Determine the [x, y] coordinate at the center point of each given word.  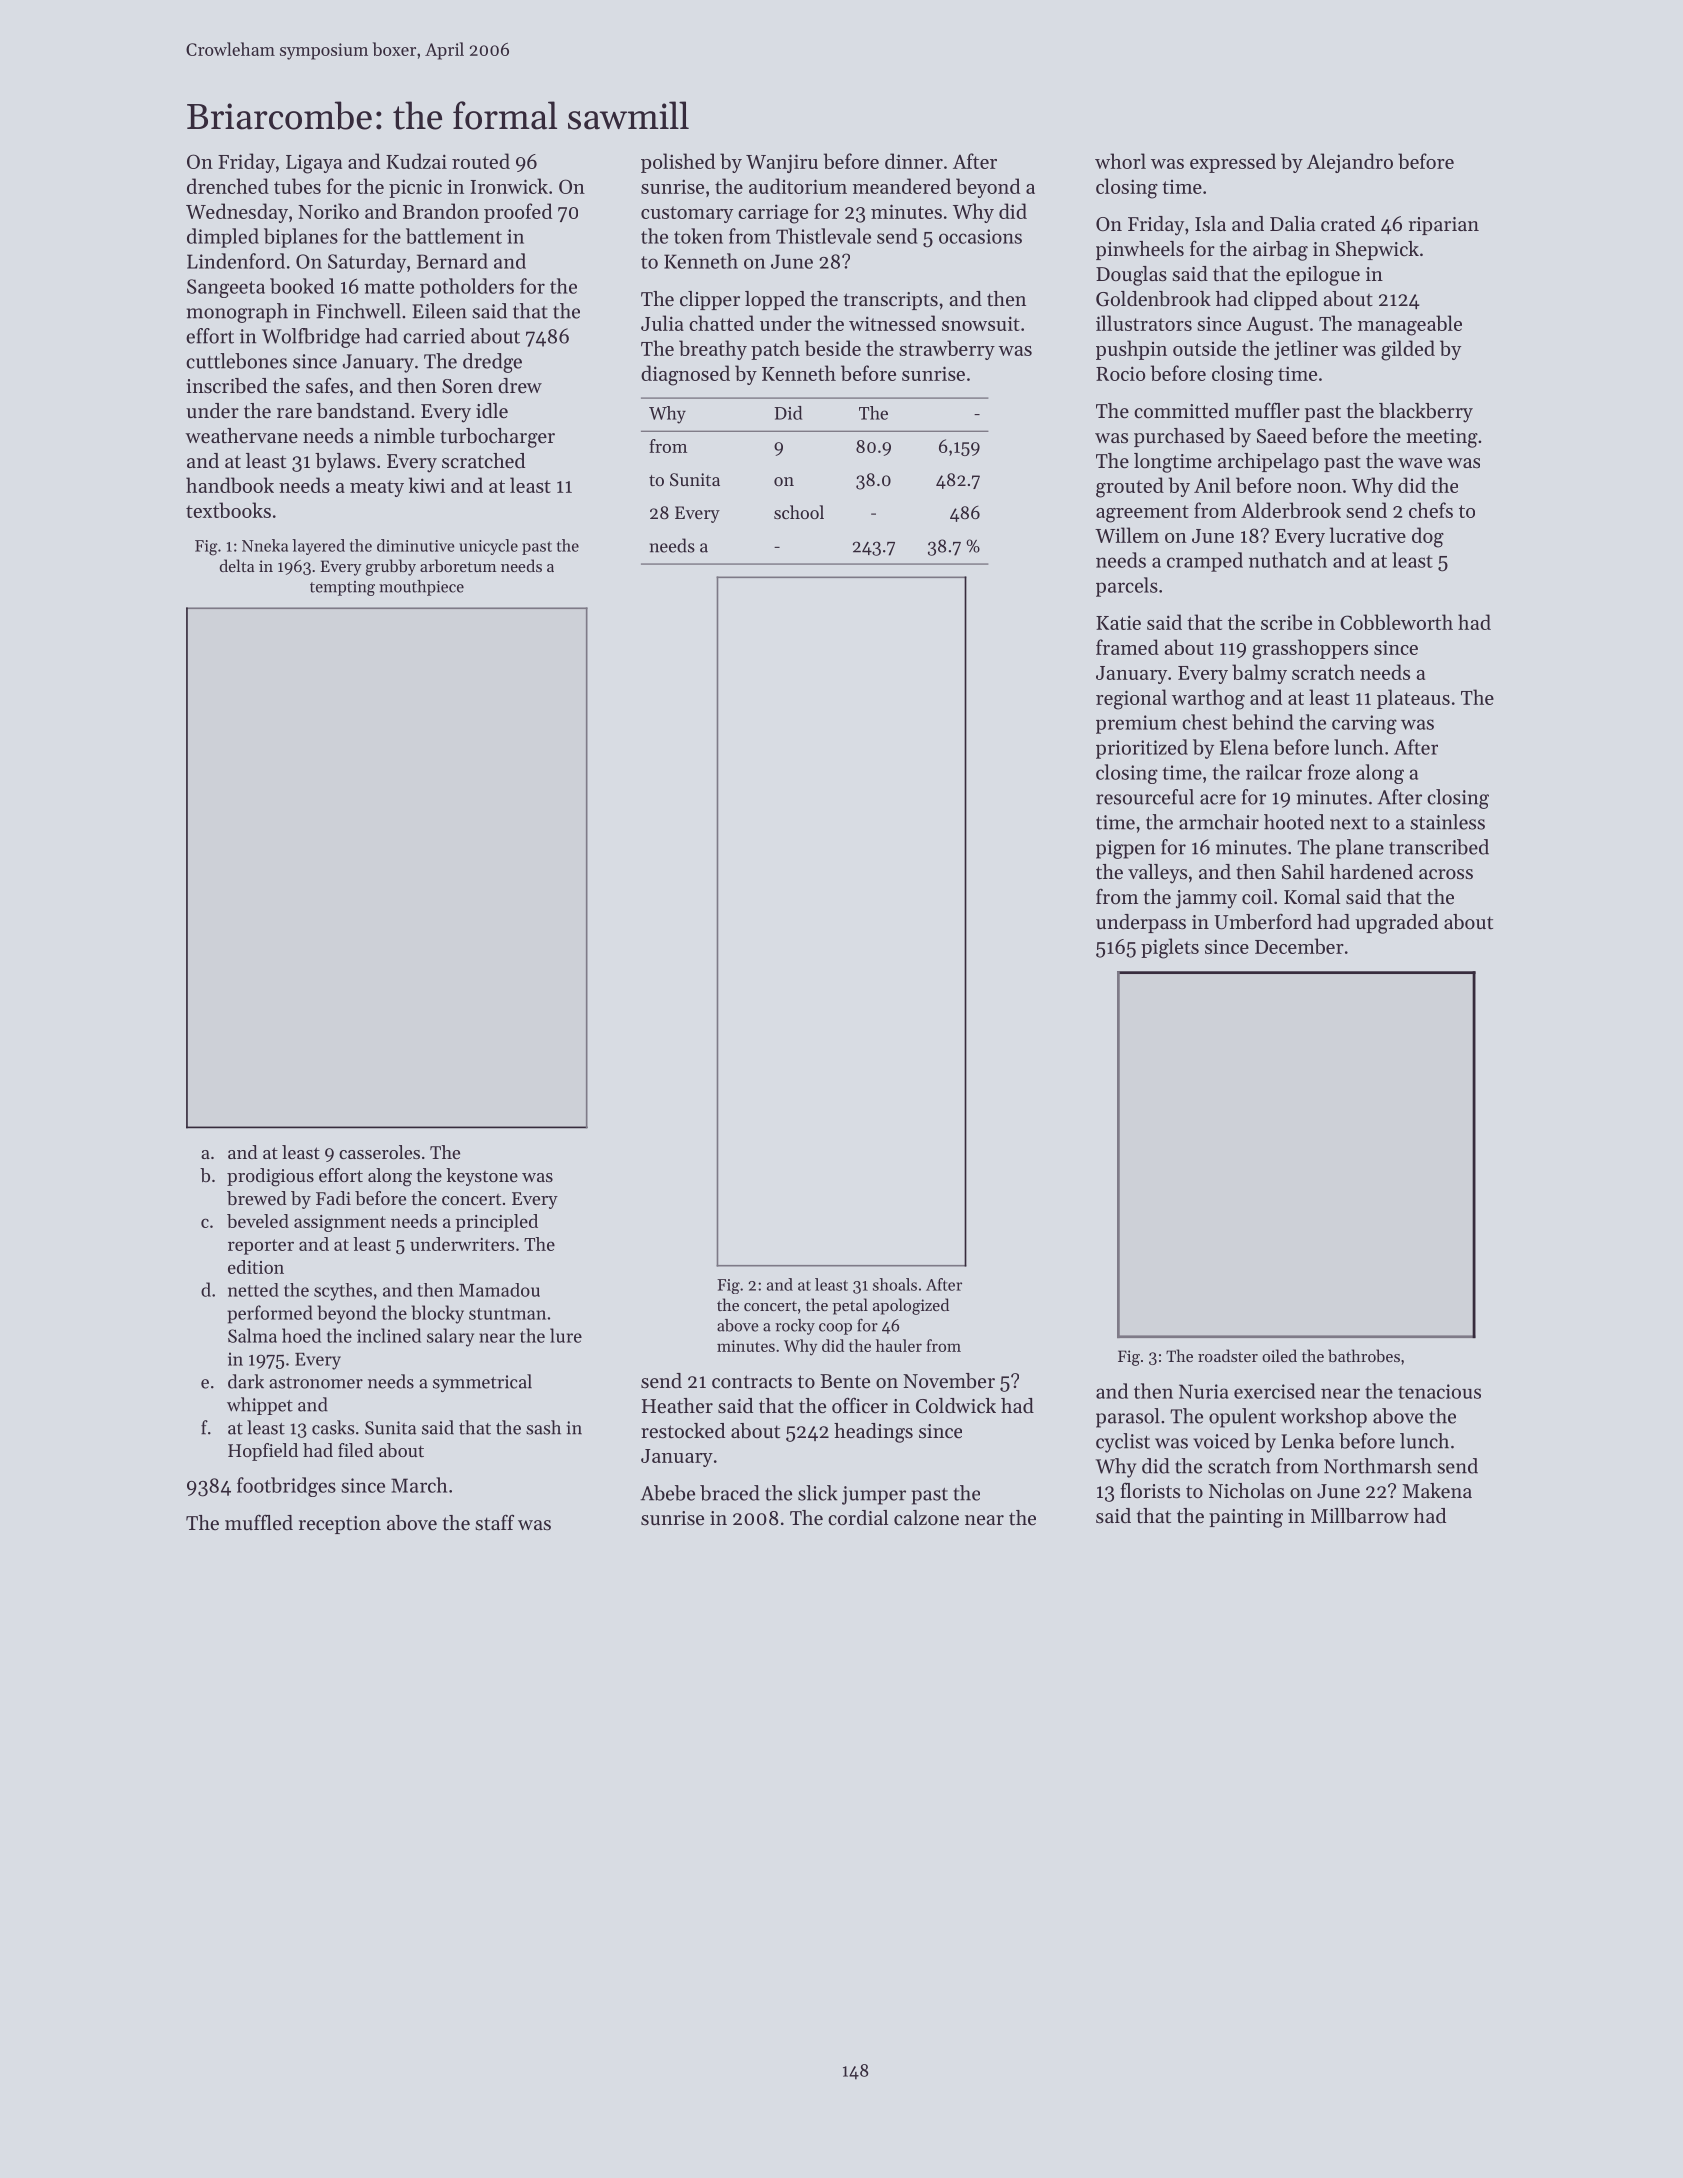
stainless [1447, 822]
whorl [1120, 161]
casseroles [379, 1152]
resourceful [1145, 797]
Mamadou [499, 1290]
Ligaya [314, 164]
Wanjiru [782, 163]
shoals [895, 1284]
